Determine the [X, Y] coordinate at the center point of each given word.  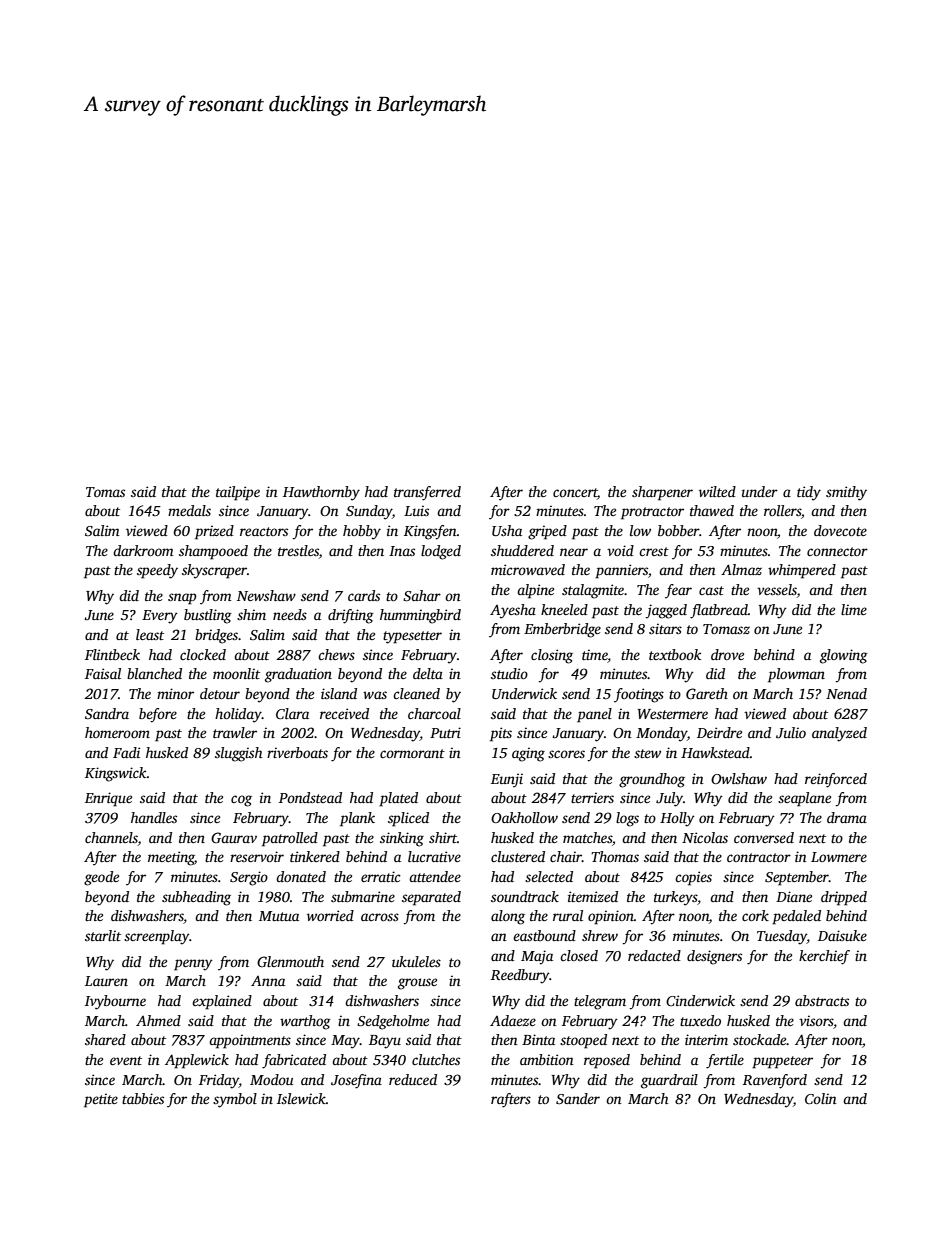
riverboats [297, 752]
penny [193, 965]
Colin [821, 1098]
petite [101, 1100]
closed [579, 955]
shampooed [213, 552]
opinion [611, 917]
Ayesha [513, 611]
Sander [578, 1098]
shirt [443, 837]
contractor [759, 857]
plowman [796, 675]
